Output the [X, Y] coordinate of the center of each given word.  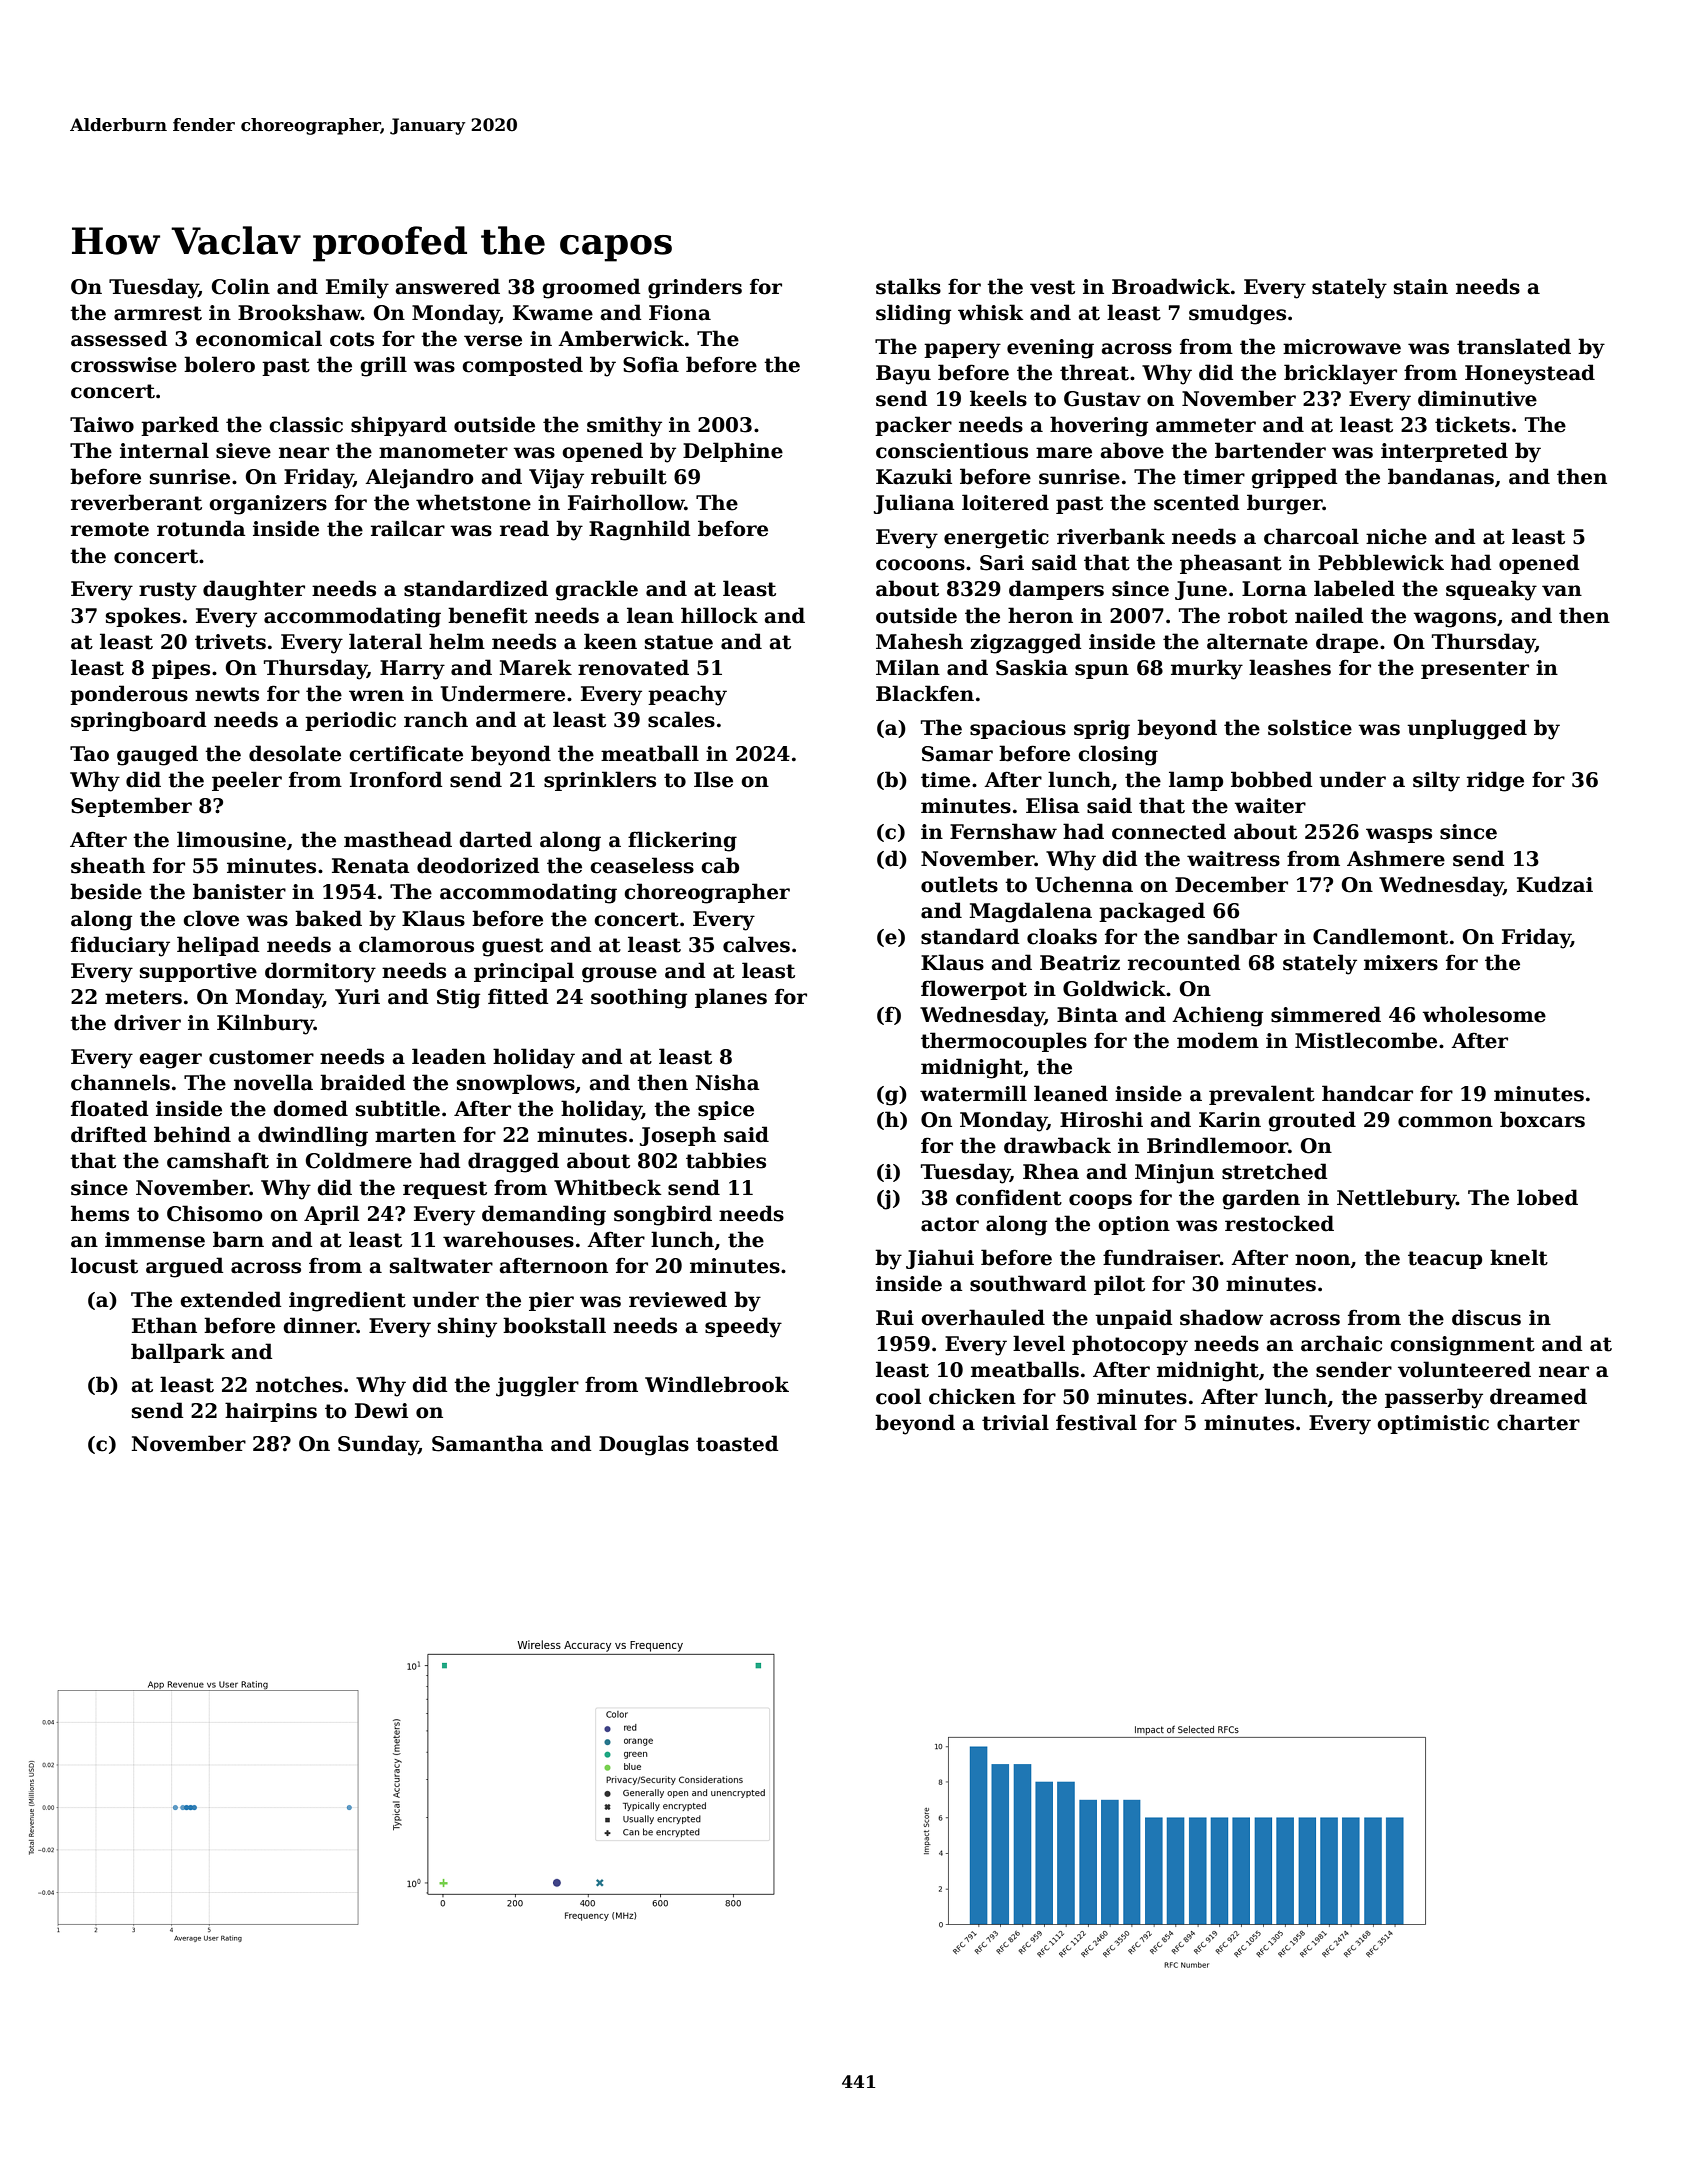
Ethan [164, 1325]
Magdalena [1030, 912]
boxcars [1542, 1119]
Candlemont [1380, 936]
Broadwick [1171, 286]
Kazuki [914, 476]
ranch [436, 719]
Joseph [678, 1136]
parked [180, 426]
